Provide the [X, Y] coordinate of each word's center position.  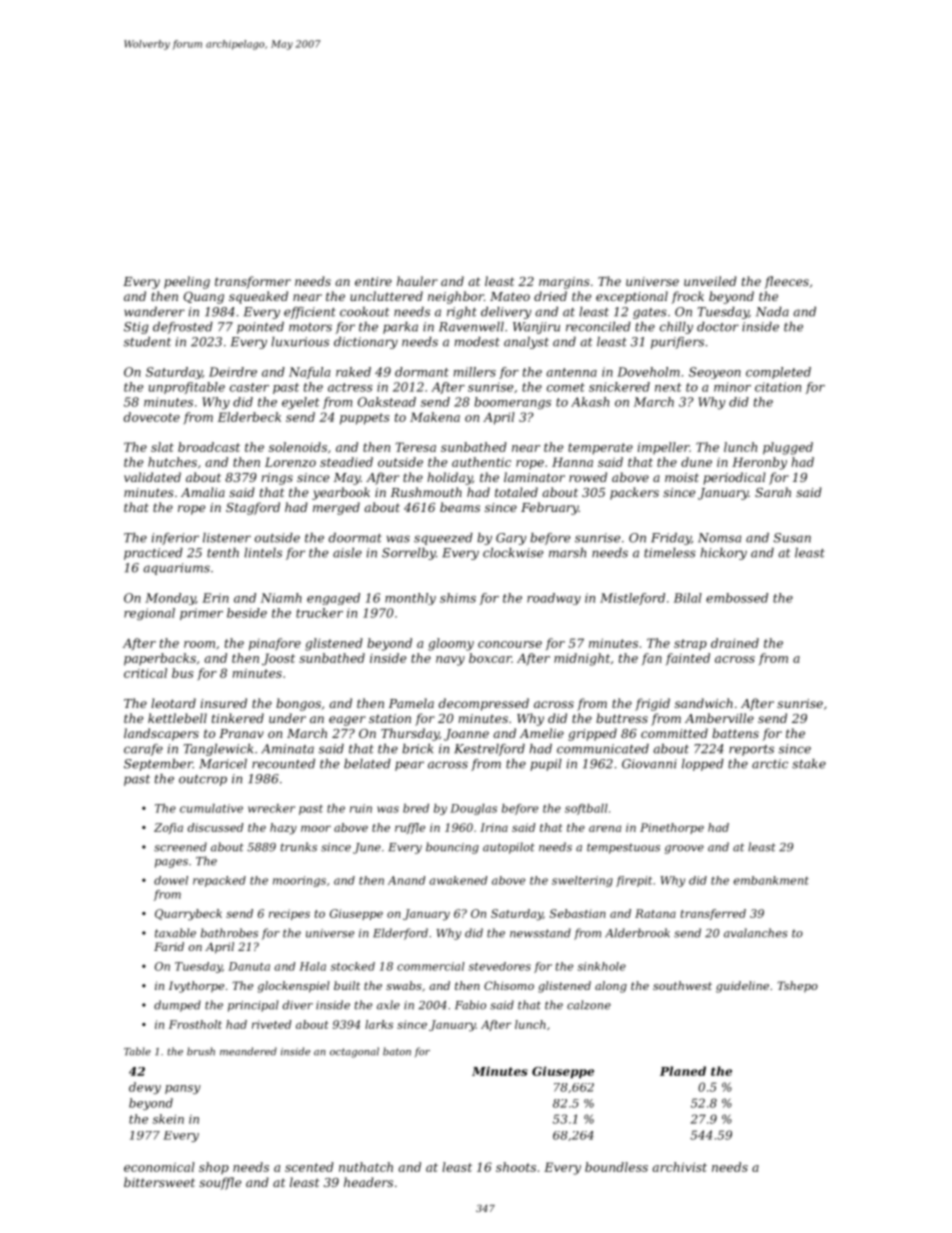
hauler [417, 281]
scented [309, 1167]
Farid [169, 946]
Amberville [719, 718]
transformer [253, 282]
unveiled [710, 281]
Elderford [400, 934]
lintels [263, 553]
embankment [771, 880]
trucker [319, 613]
